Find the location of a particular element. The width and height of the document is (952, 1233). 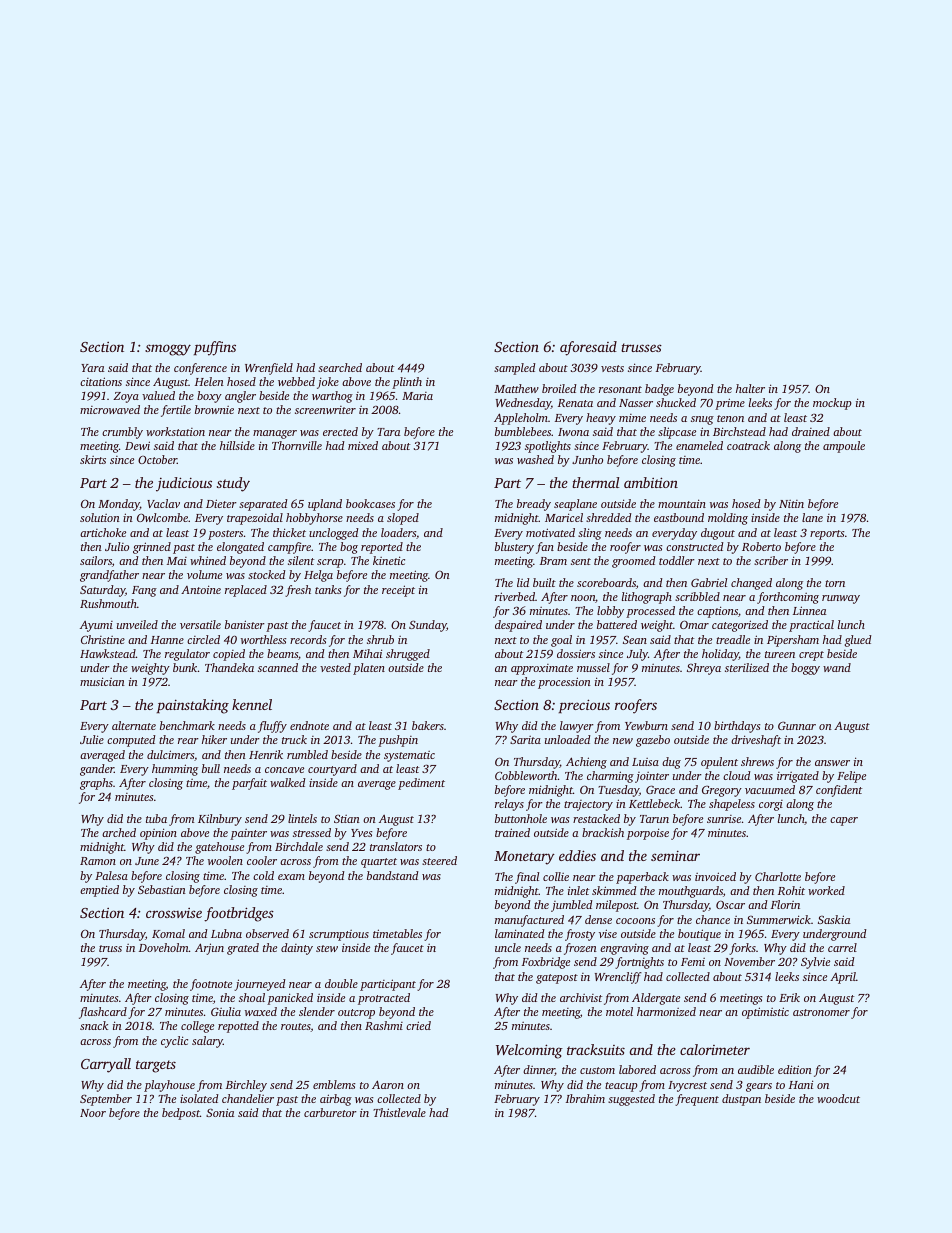

Roberto is located at coordinates (761, 546).
